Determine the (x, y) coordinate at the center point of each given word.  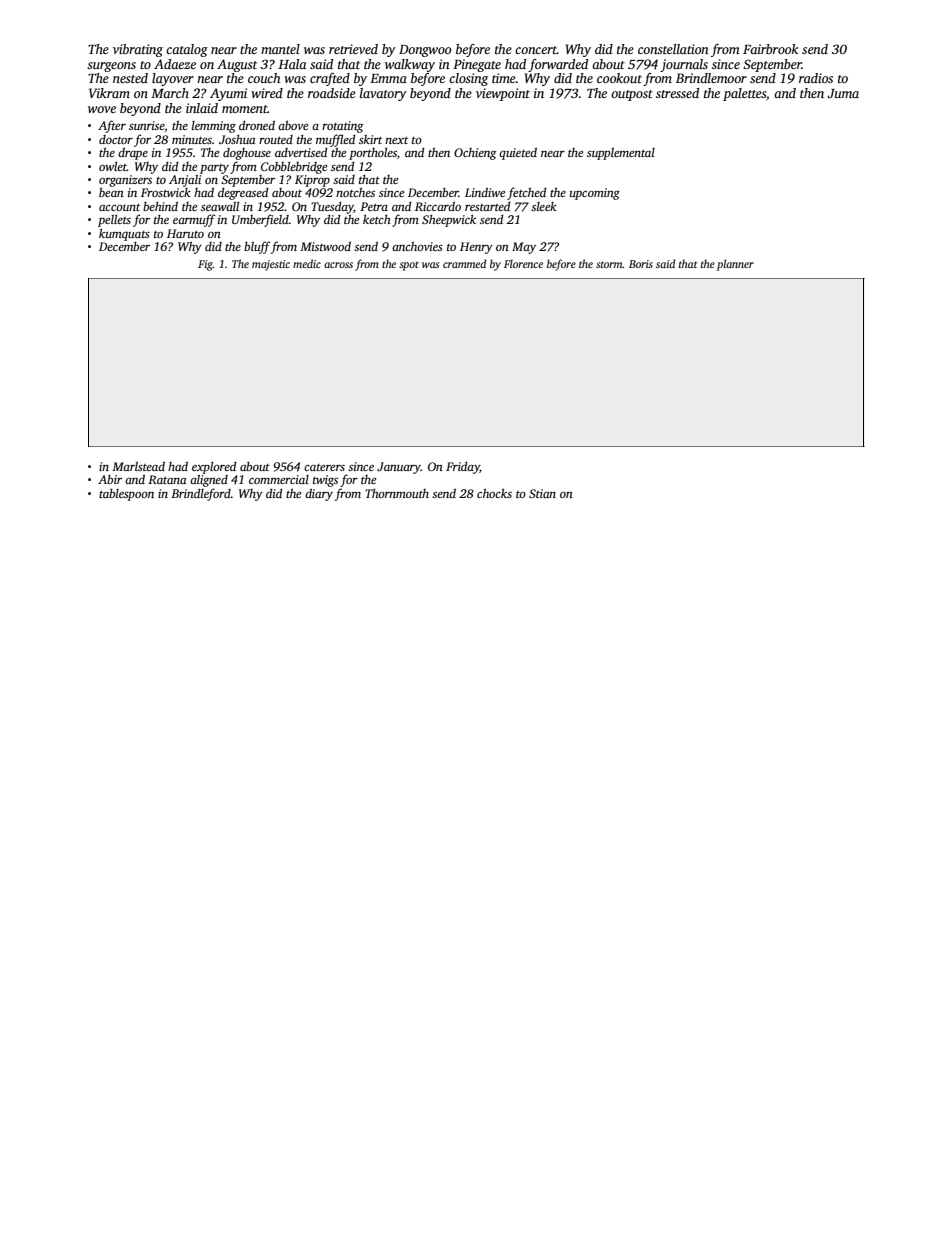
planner (735, 265)
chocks (494, 493)
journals (684, 65)
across (338, 265)
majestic (271, 265)
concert (536, 50)
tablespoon (126, 495)
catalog (187, 50)
